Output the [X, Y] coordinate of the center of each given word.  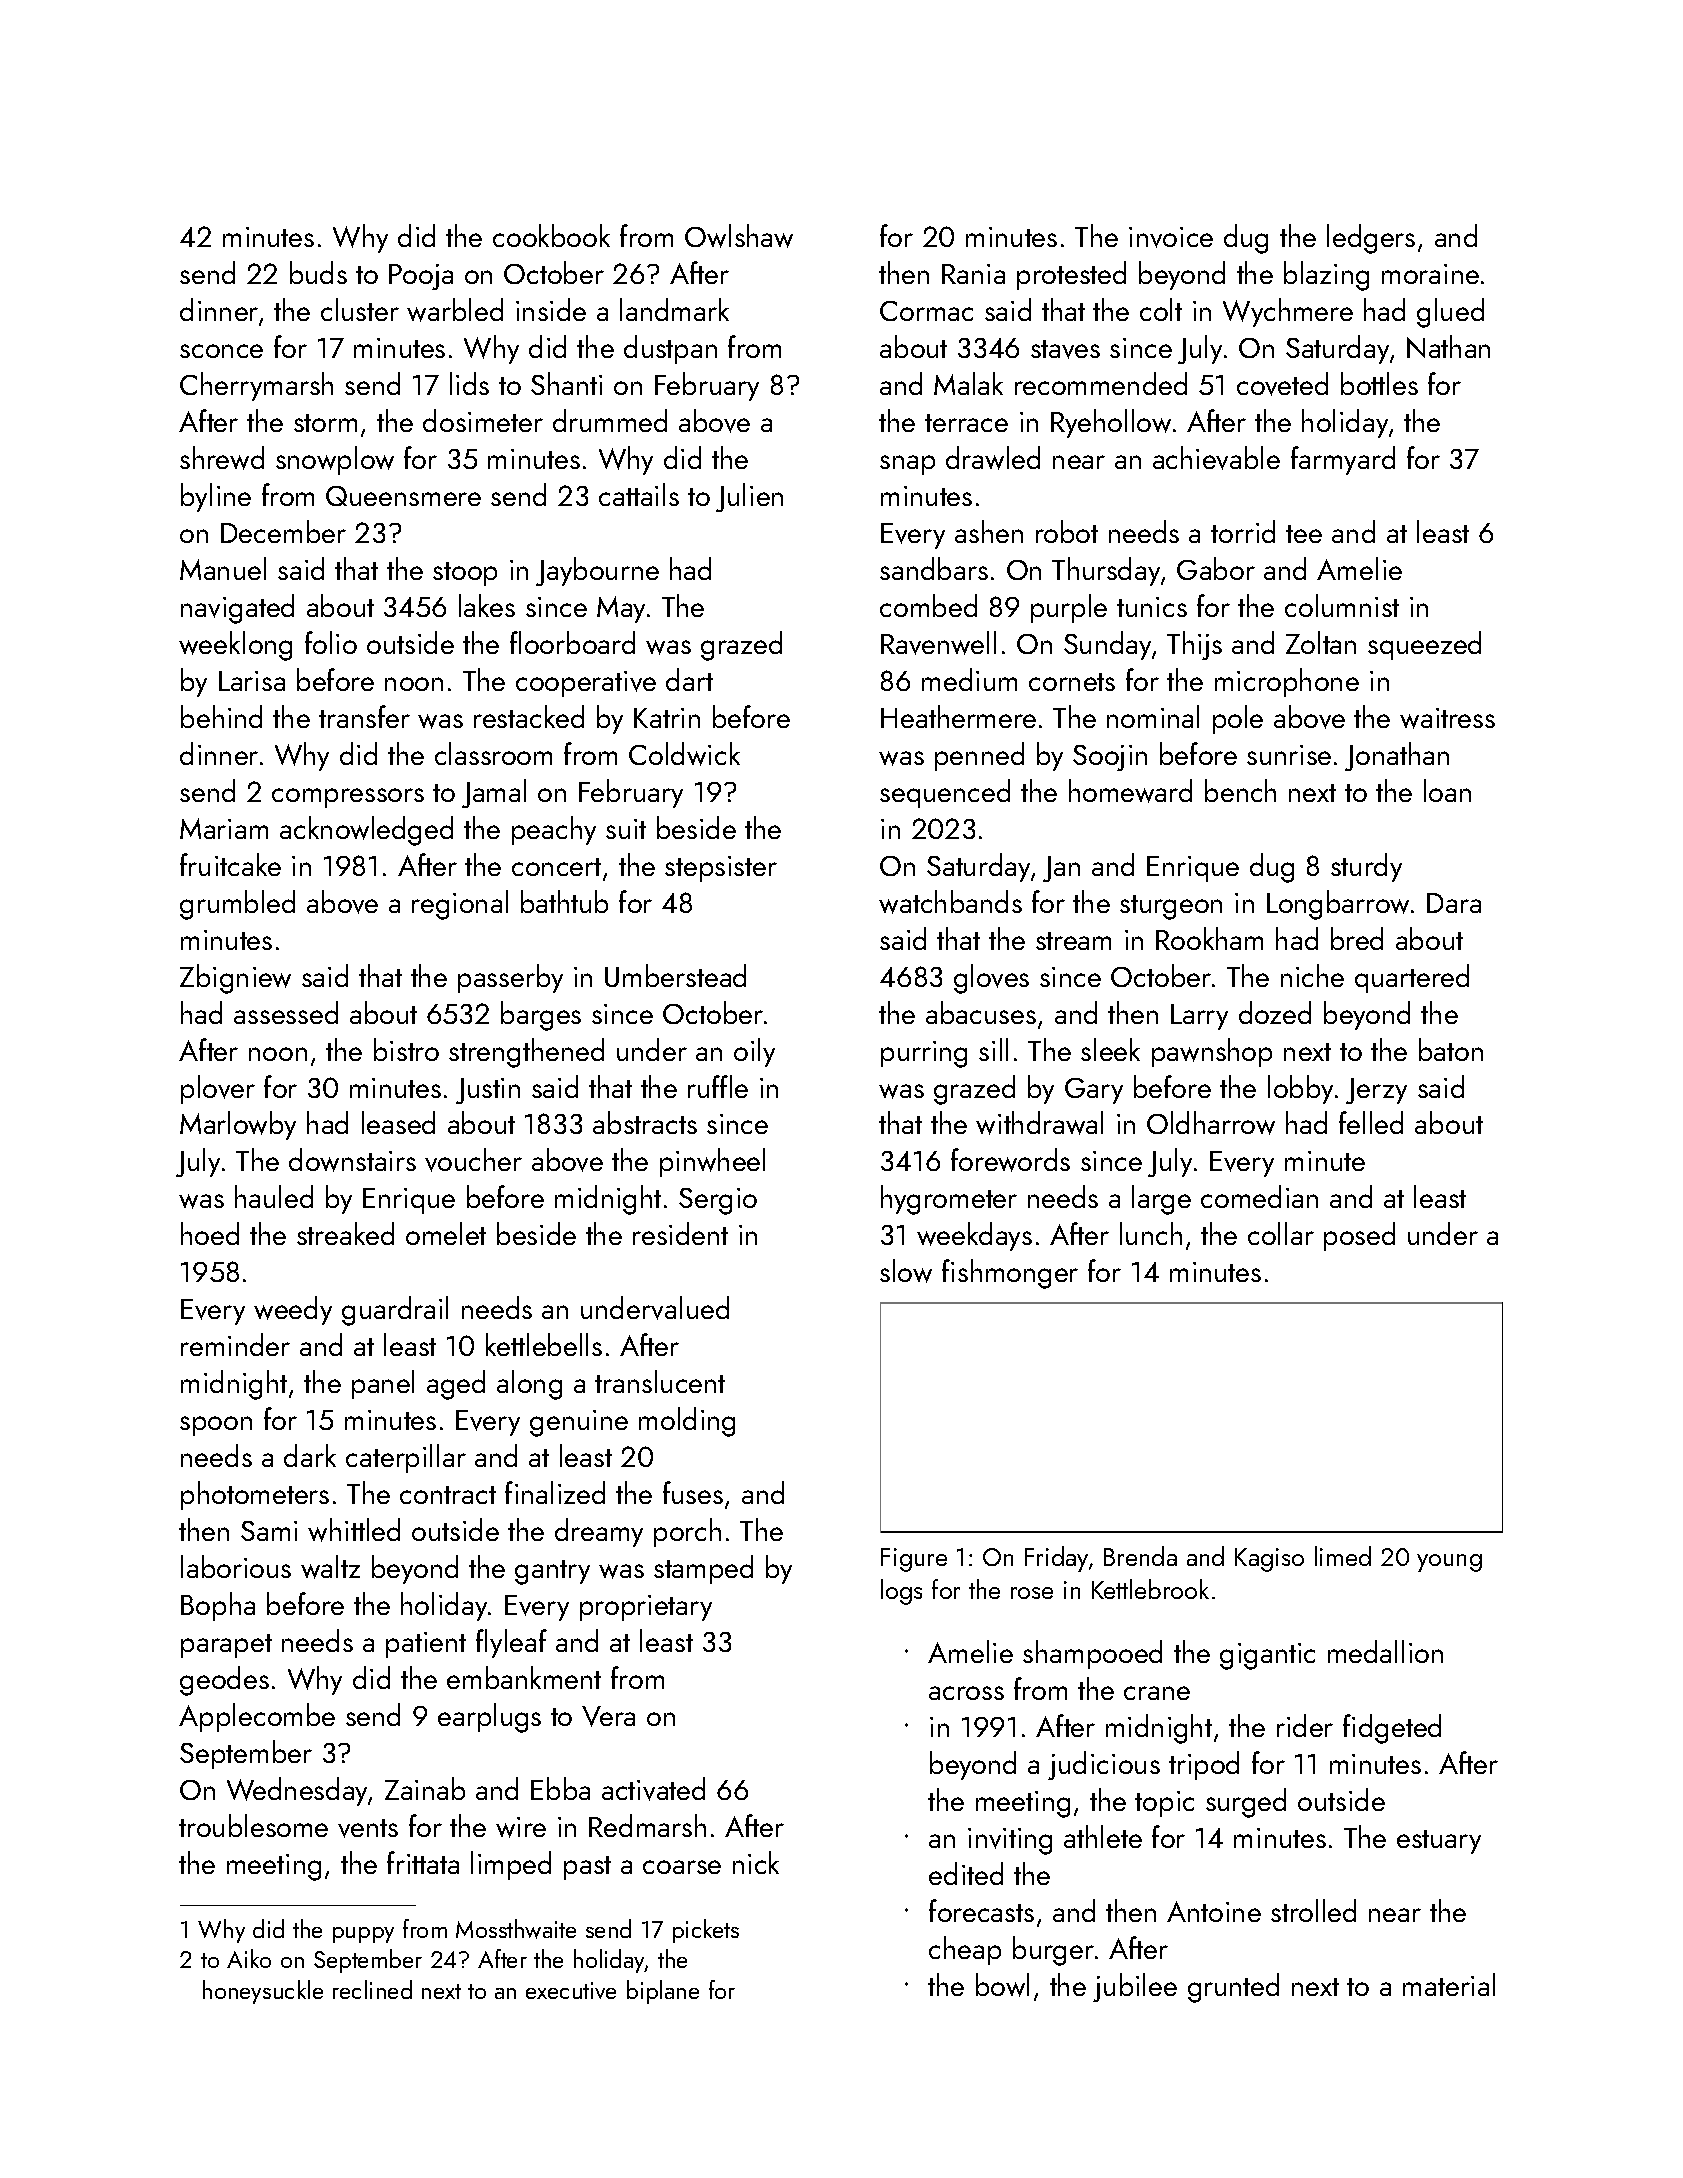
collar [1281, 1233]
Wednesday [298, 1791]
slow [906, 1271]
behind [221, 716]
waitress [1447, 718]
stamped [703, 1569]
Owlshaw [739, 236]
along [529, 1385]
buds [318, 272]
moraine [1430, 274]
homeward [1130, 791]
